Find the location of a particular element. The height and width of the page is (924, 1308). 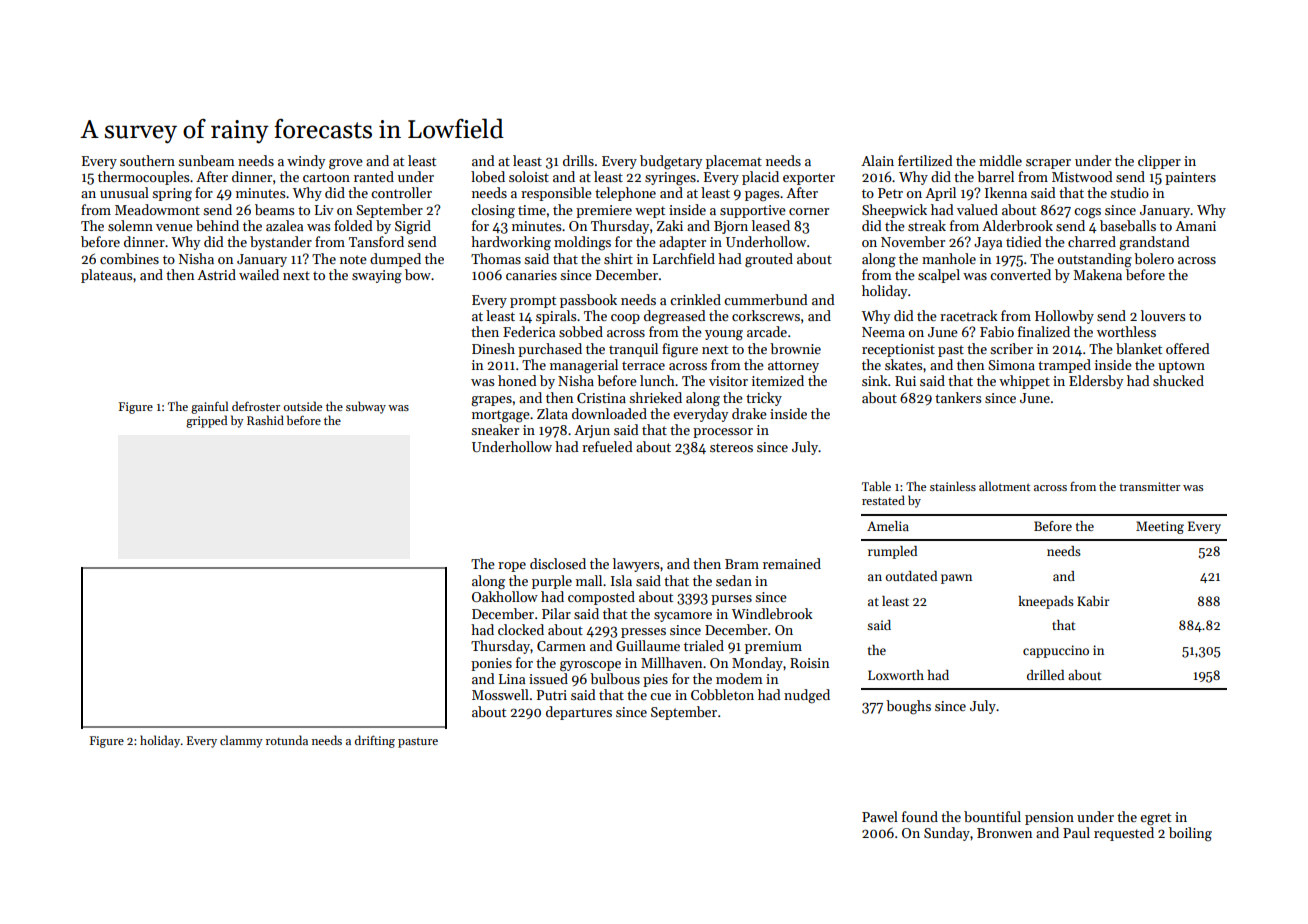

ponies is located at coordinates (491, 664).
